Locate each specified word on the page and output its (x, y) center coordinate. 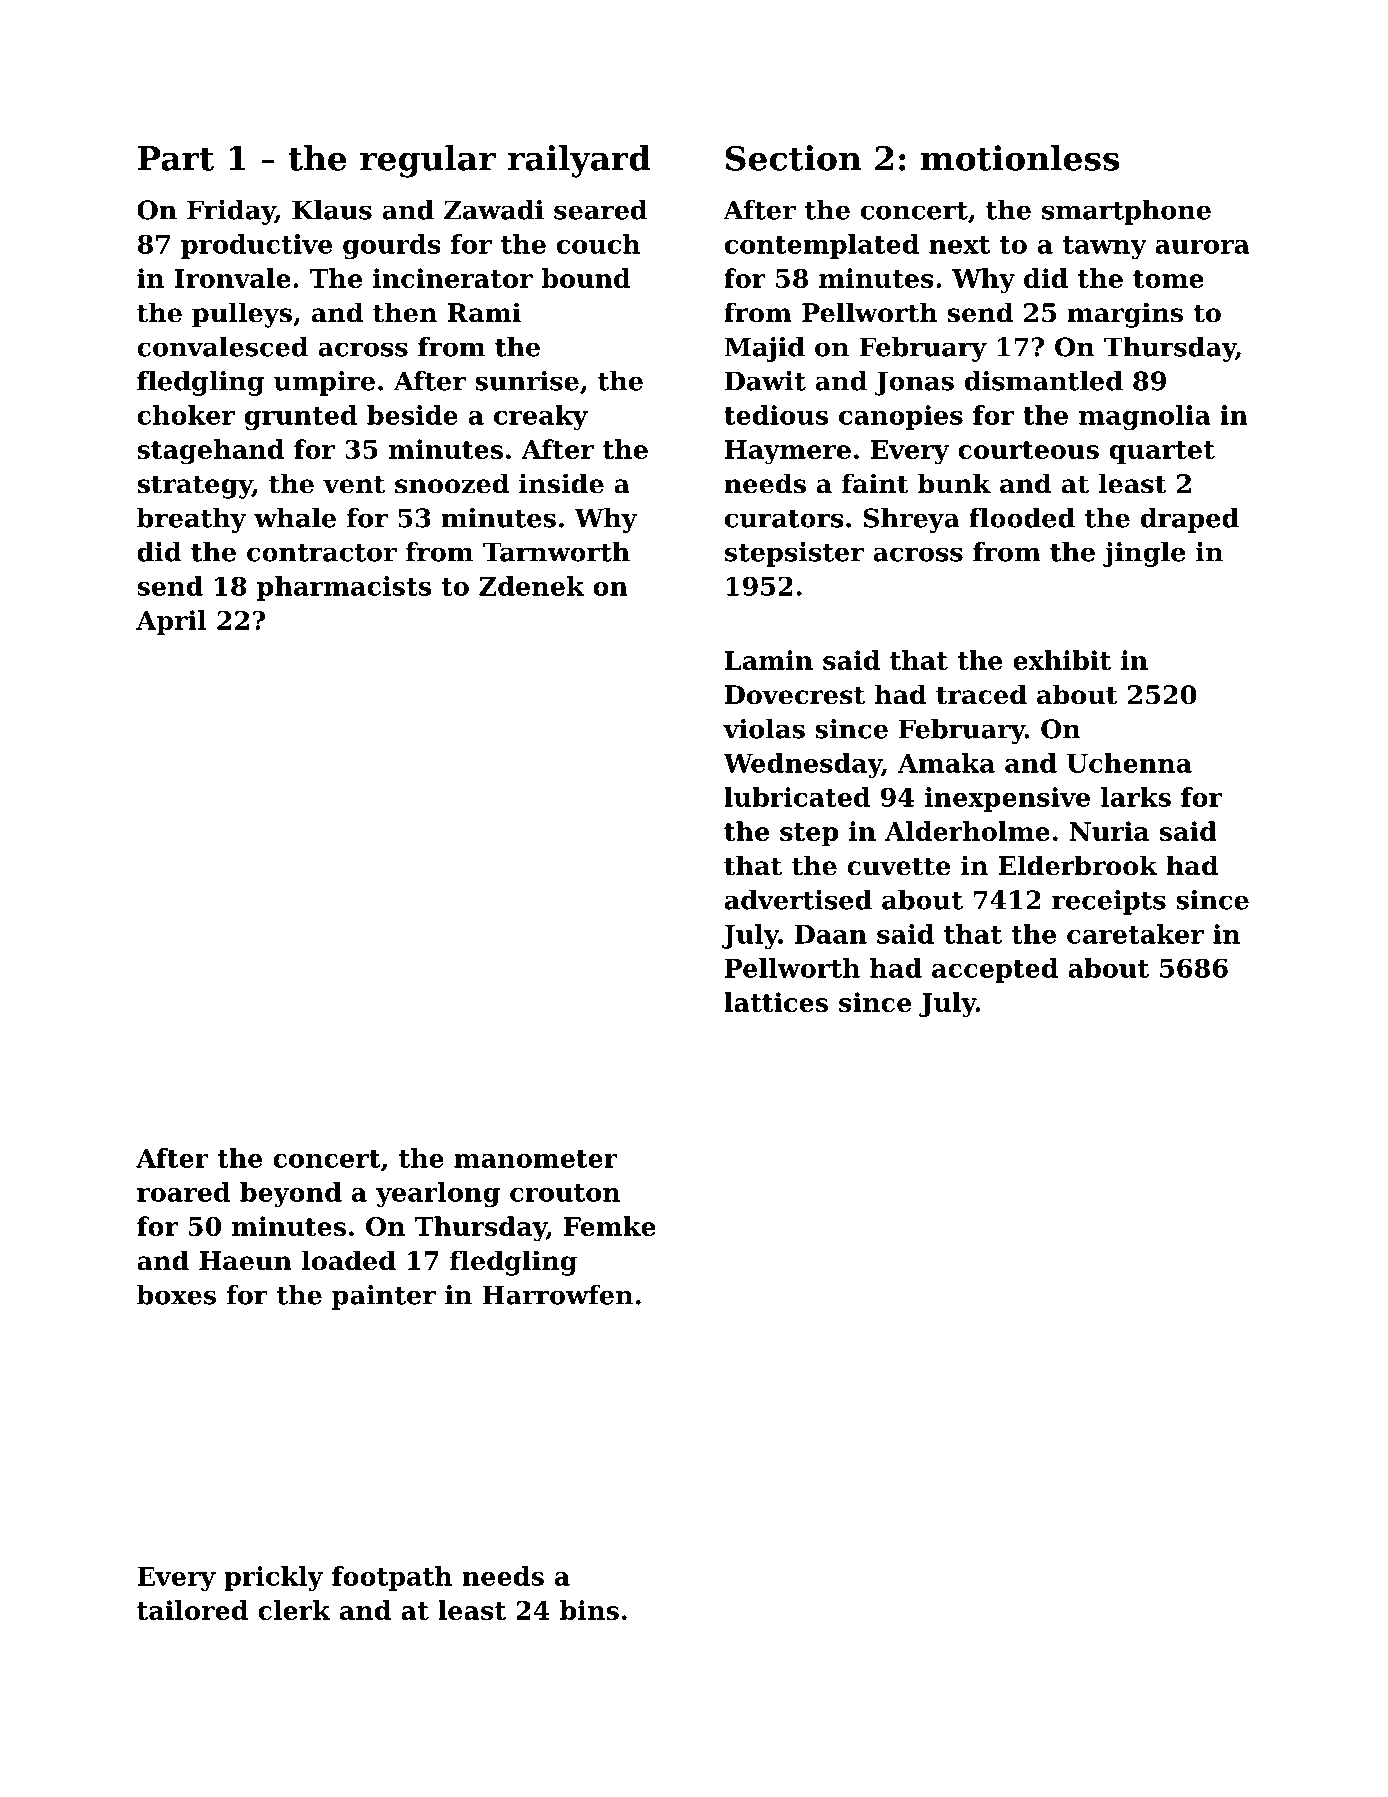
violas (764, 729)
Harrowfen (557, 1295)
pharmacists (344, 588)
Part (176, 158)
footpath (392, 1578)
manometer (536, 1159)
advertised (798, 900)
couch (598, 244)
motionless (1020, 158)
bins (589, 1610)
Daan (831, 934)
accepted (995, 970)
